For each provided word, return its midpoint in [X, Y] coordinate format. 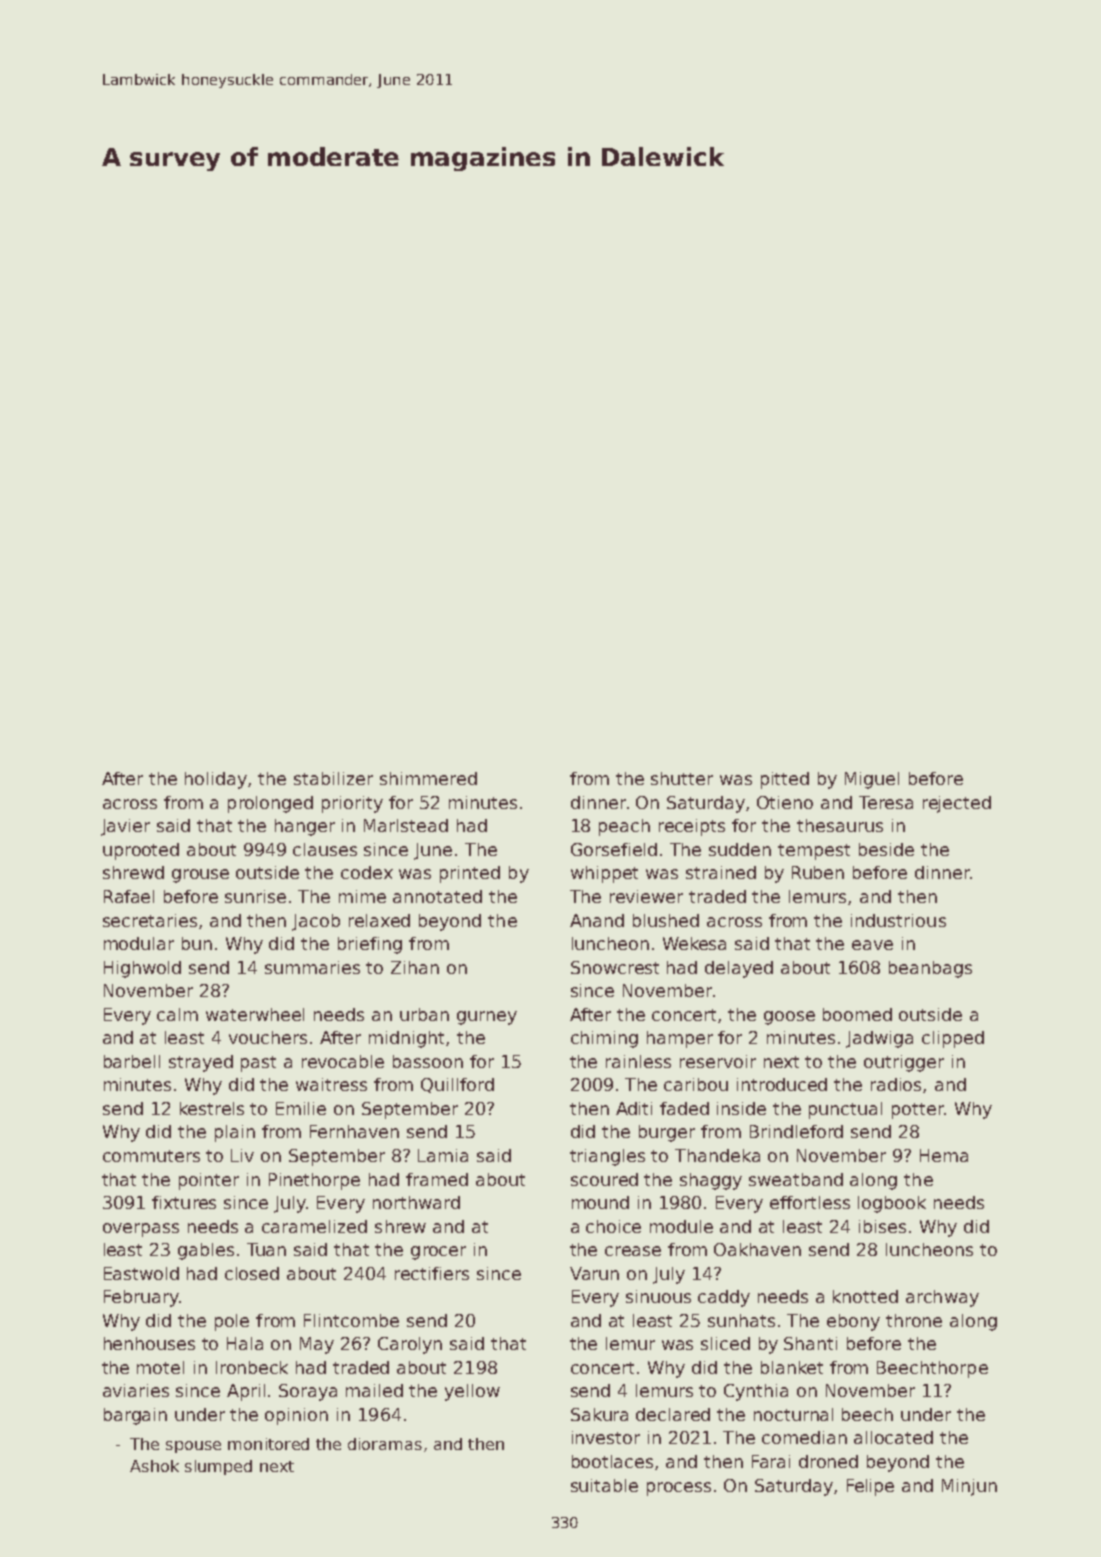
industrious [898, 920]
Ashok [154, 1466]
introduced [782, 1084]
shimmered [428, 778]
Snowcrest [615, 967]
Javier [125, 827]
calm [177, 1014]
